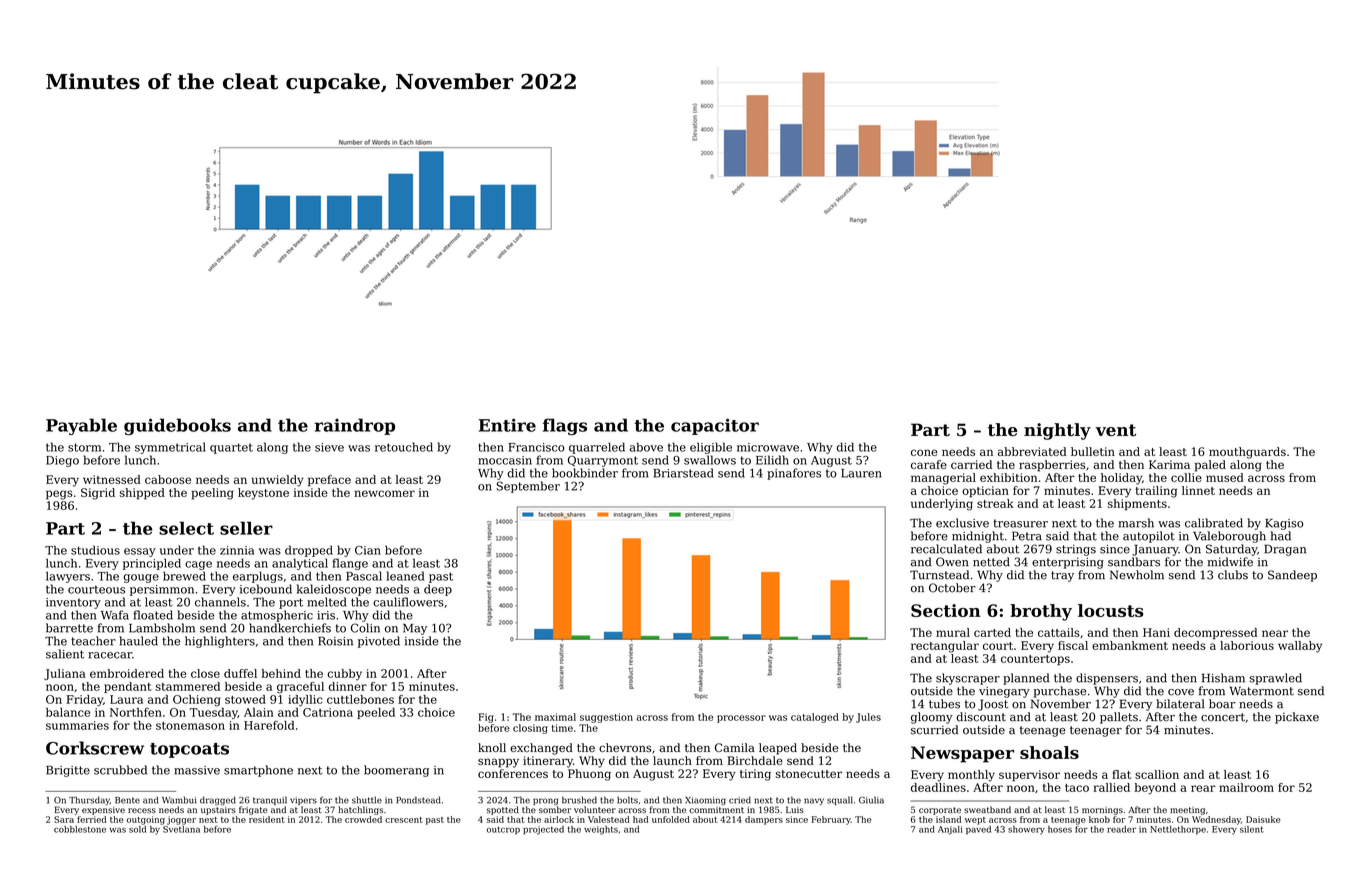  Describe the element at coordinates (408, 602) in the screenshot. I see `cauliflowers` at that location.
